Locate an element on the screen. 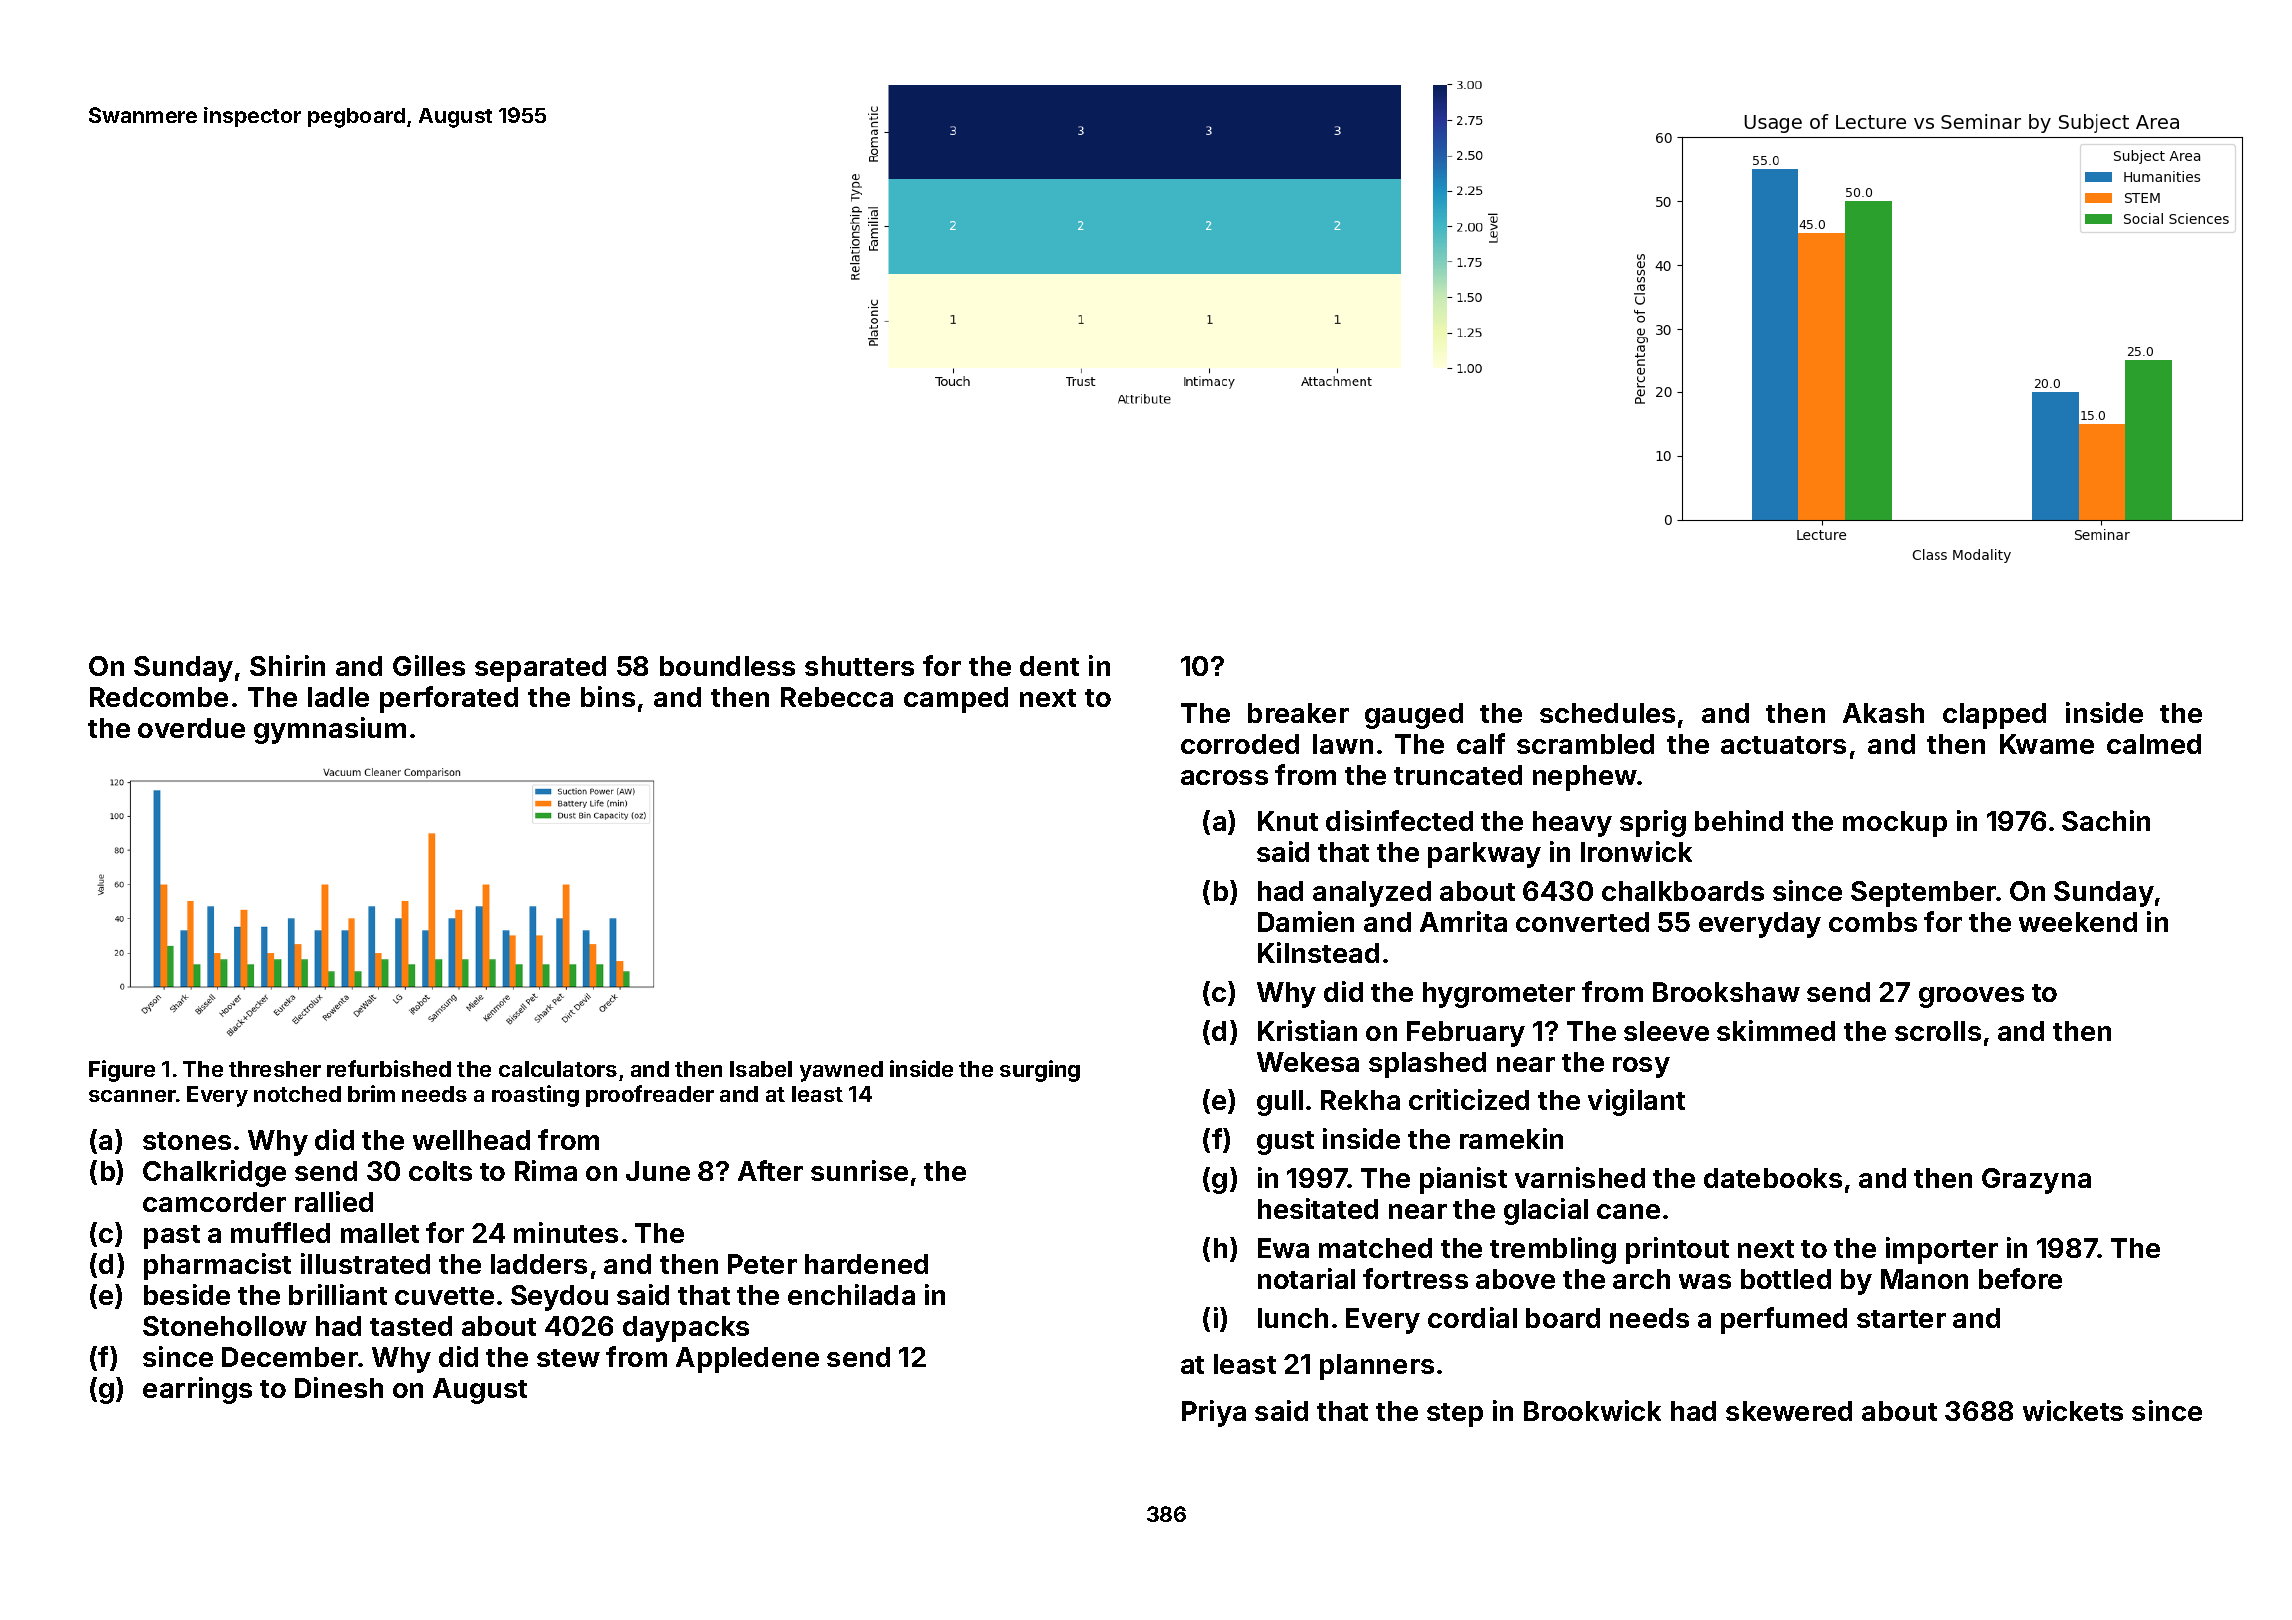 The width and height of the screenshot is (2292, 1620). shutters is located at coordinates (859, 666).
